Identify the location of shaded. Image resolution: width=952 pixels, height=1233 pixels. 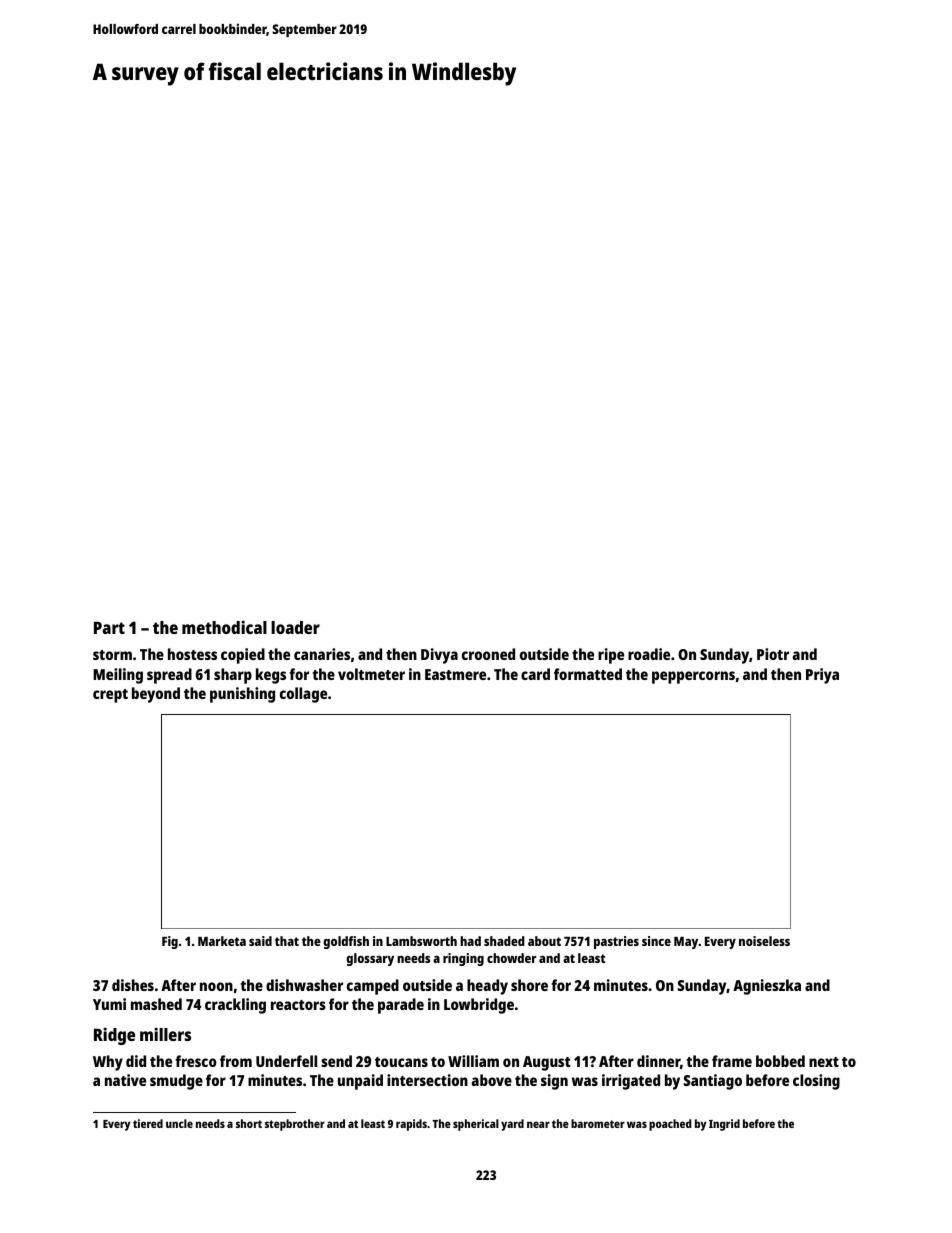
(504, 941).
